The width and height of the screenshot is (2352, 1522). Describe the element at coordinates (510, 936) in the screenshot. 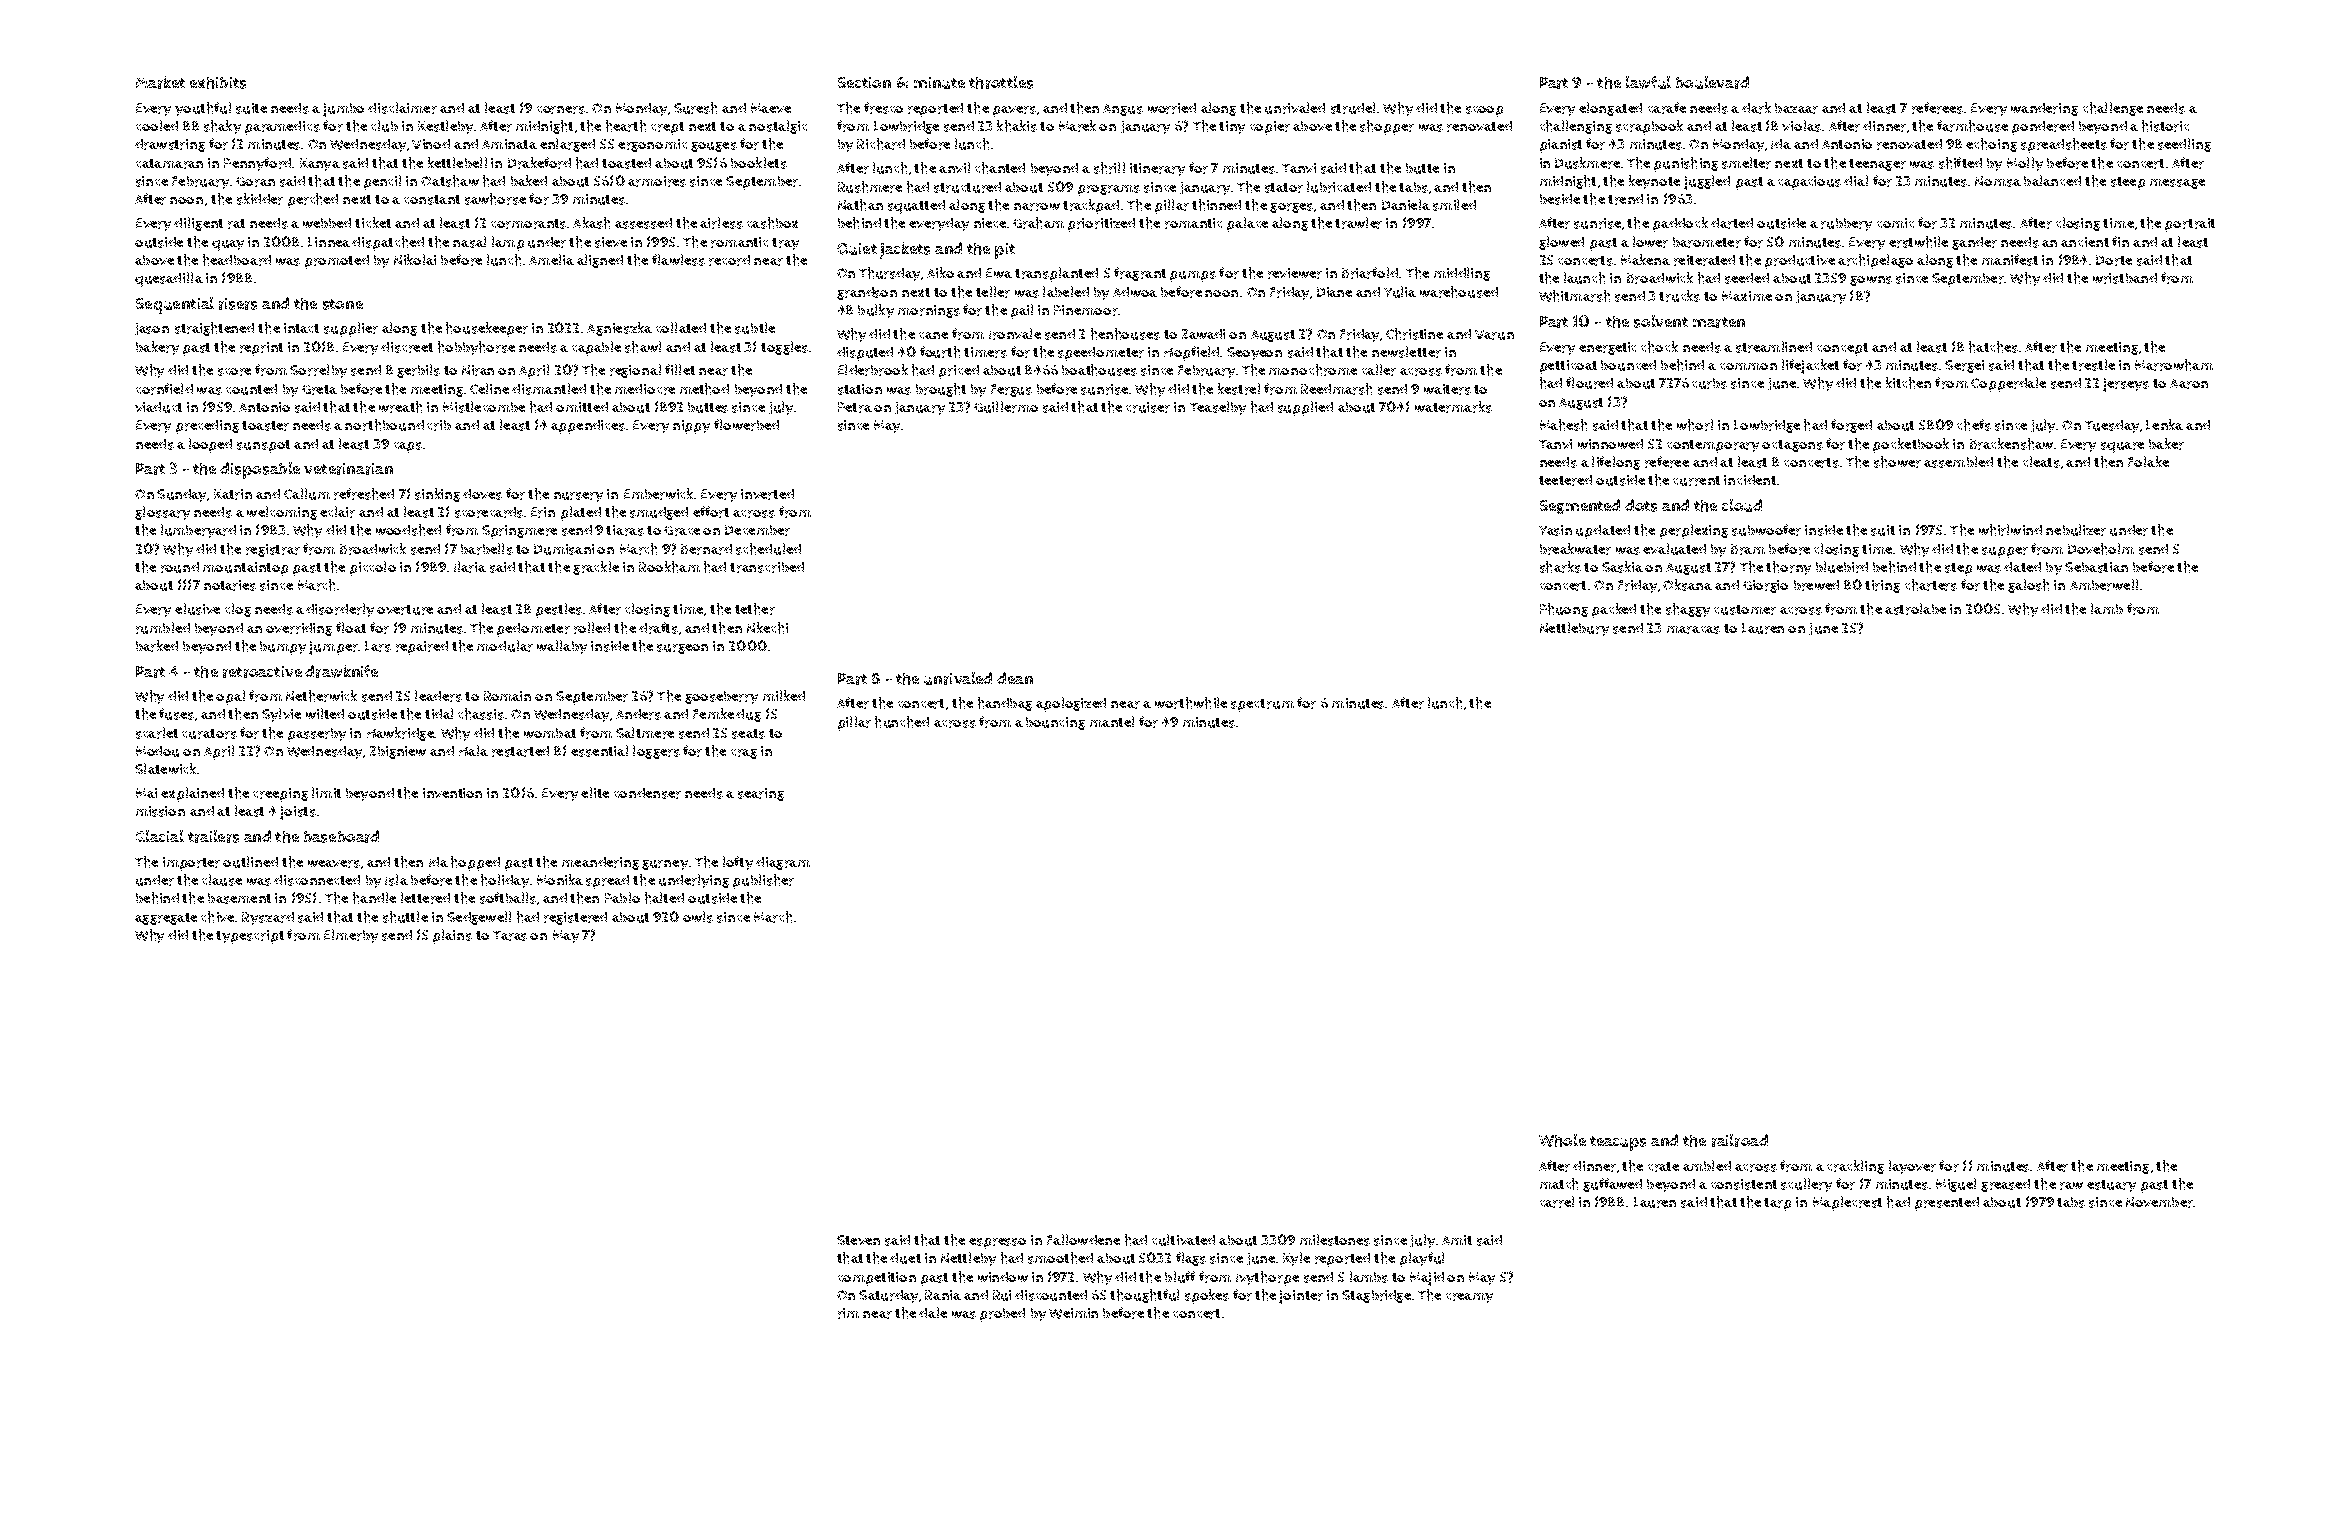

I see `Taras` at that location.
